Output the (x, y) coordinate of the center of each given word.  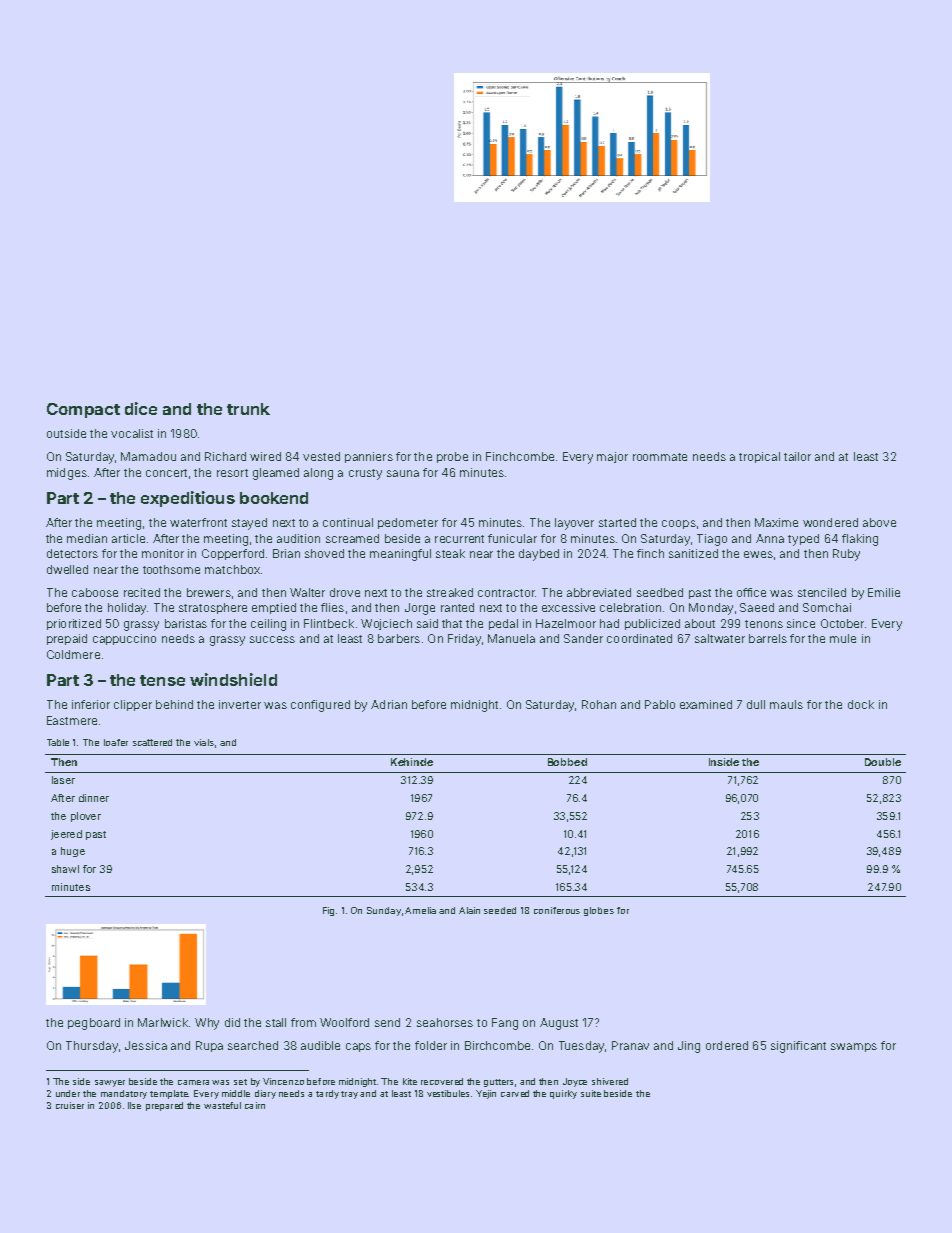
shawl (65, 869)
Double (883, 762)
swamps (854, 1047)
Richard (225, 456)
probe (452, 457)
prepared (164, 1106)
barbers (399, 638)
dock (861, 704)
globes (599, 911)
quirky (563, 1094)
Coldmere (73, 654)
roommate (660, 457)
